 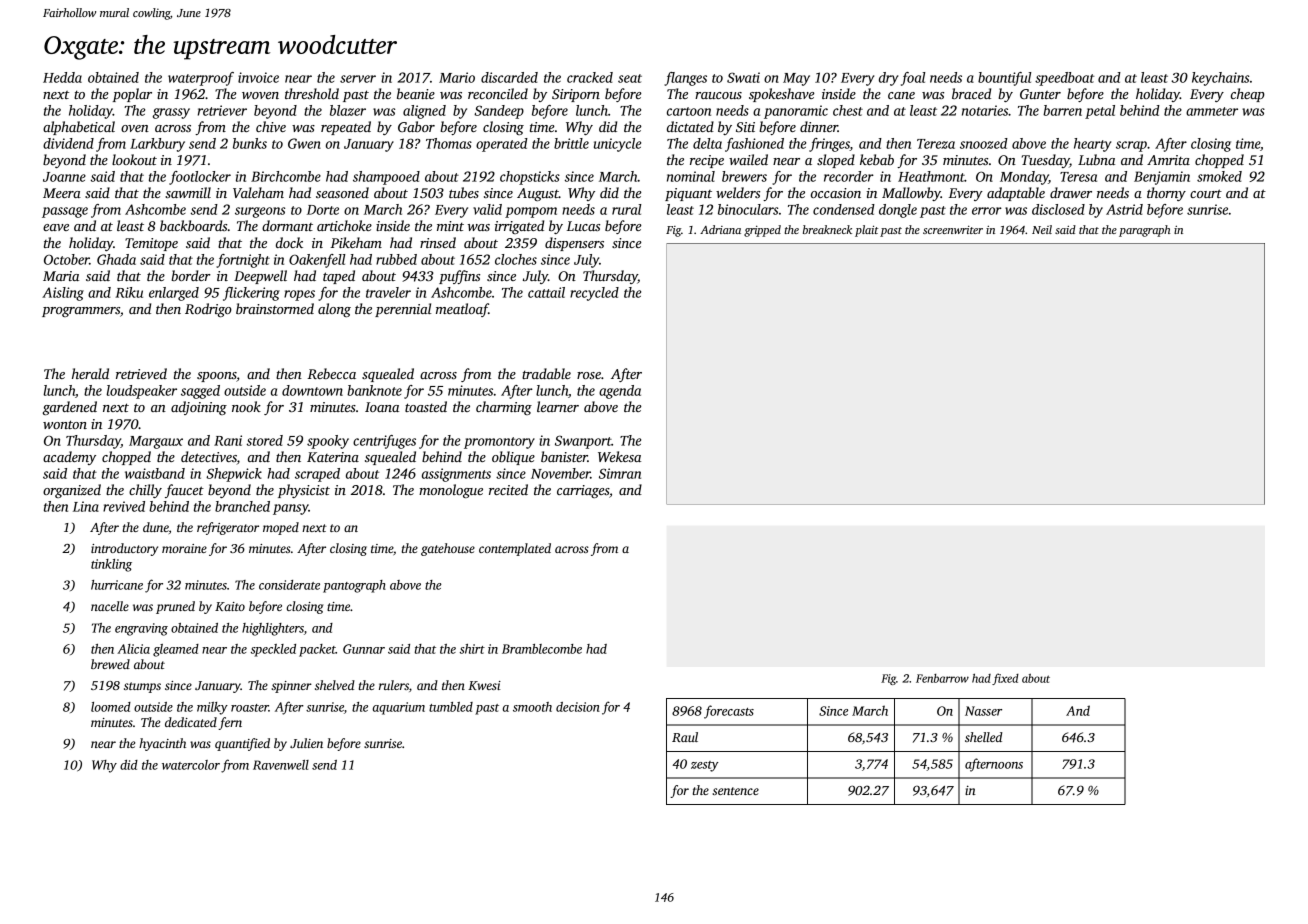 What do you see at coordinates (1145, 231) in the image?
I see `paragraph` at bounding box center [1145, 231].
